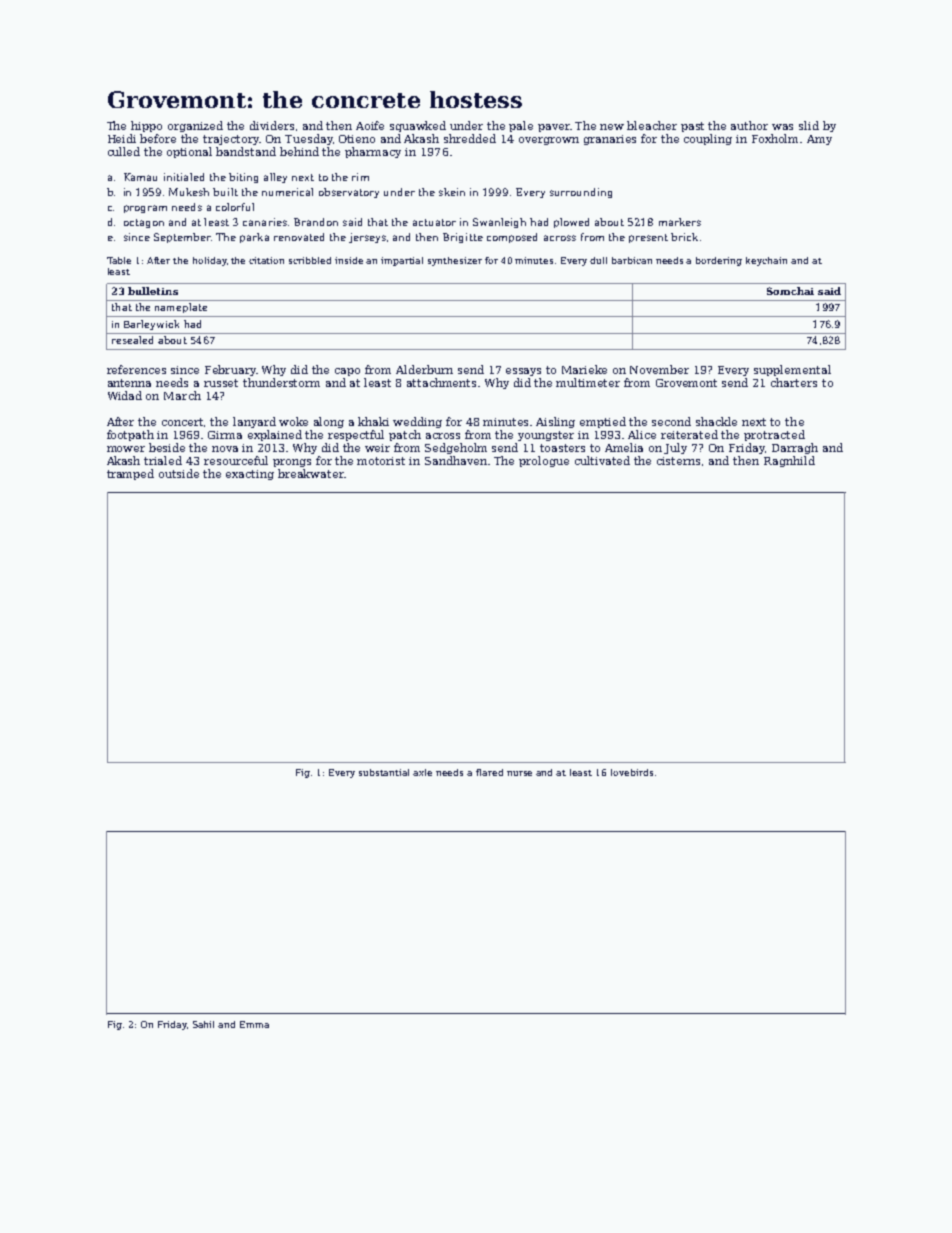  I want to click on nurse, so click(519, 773).
